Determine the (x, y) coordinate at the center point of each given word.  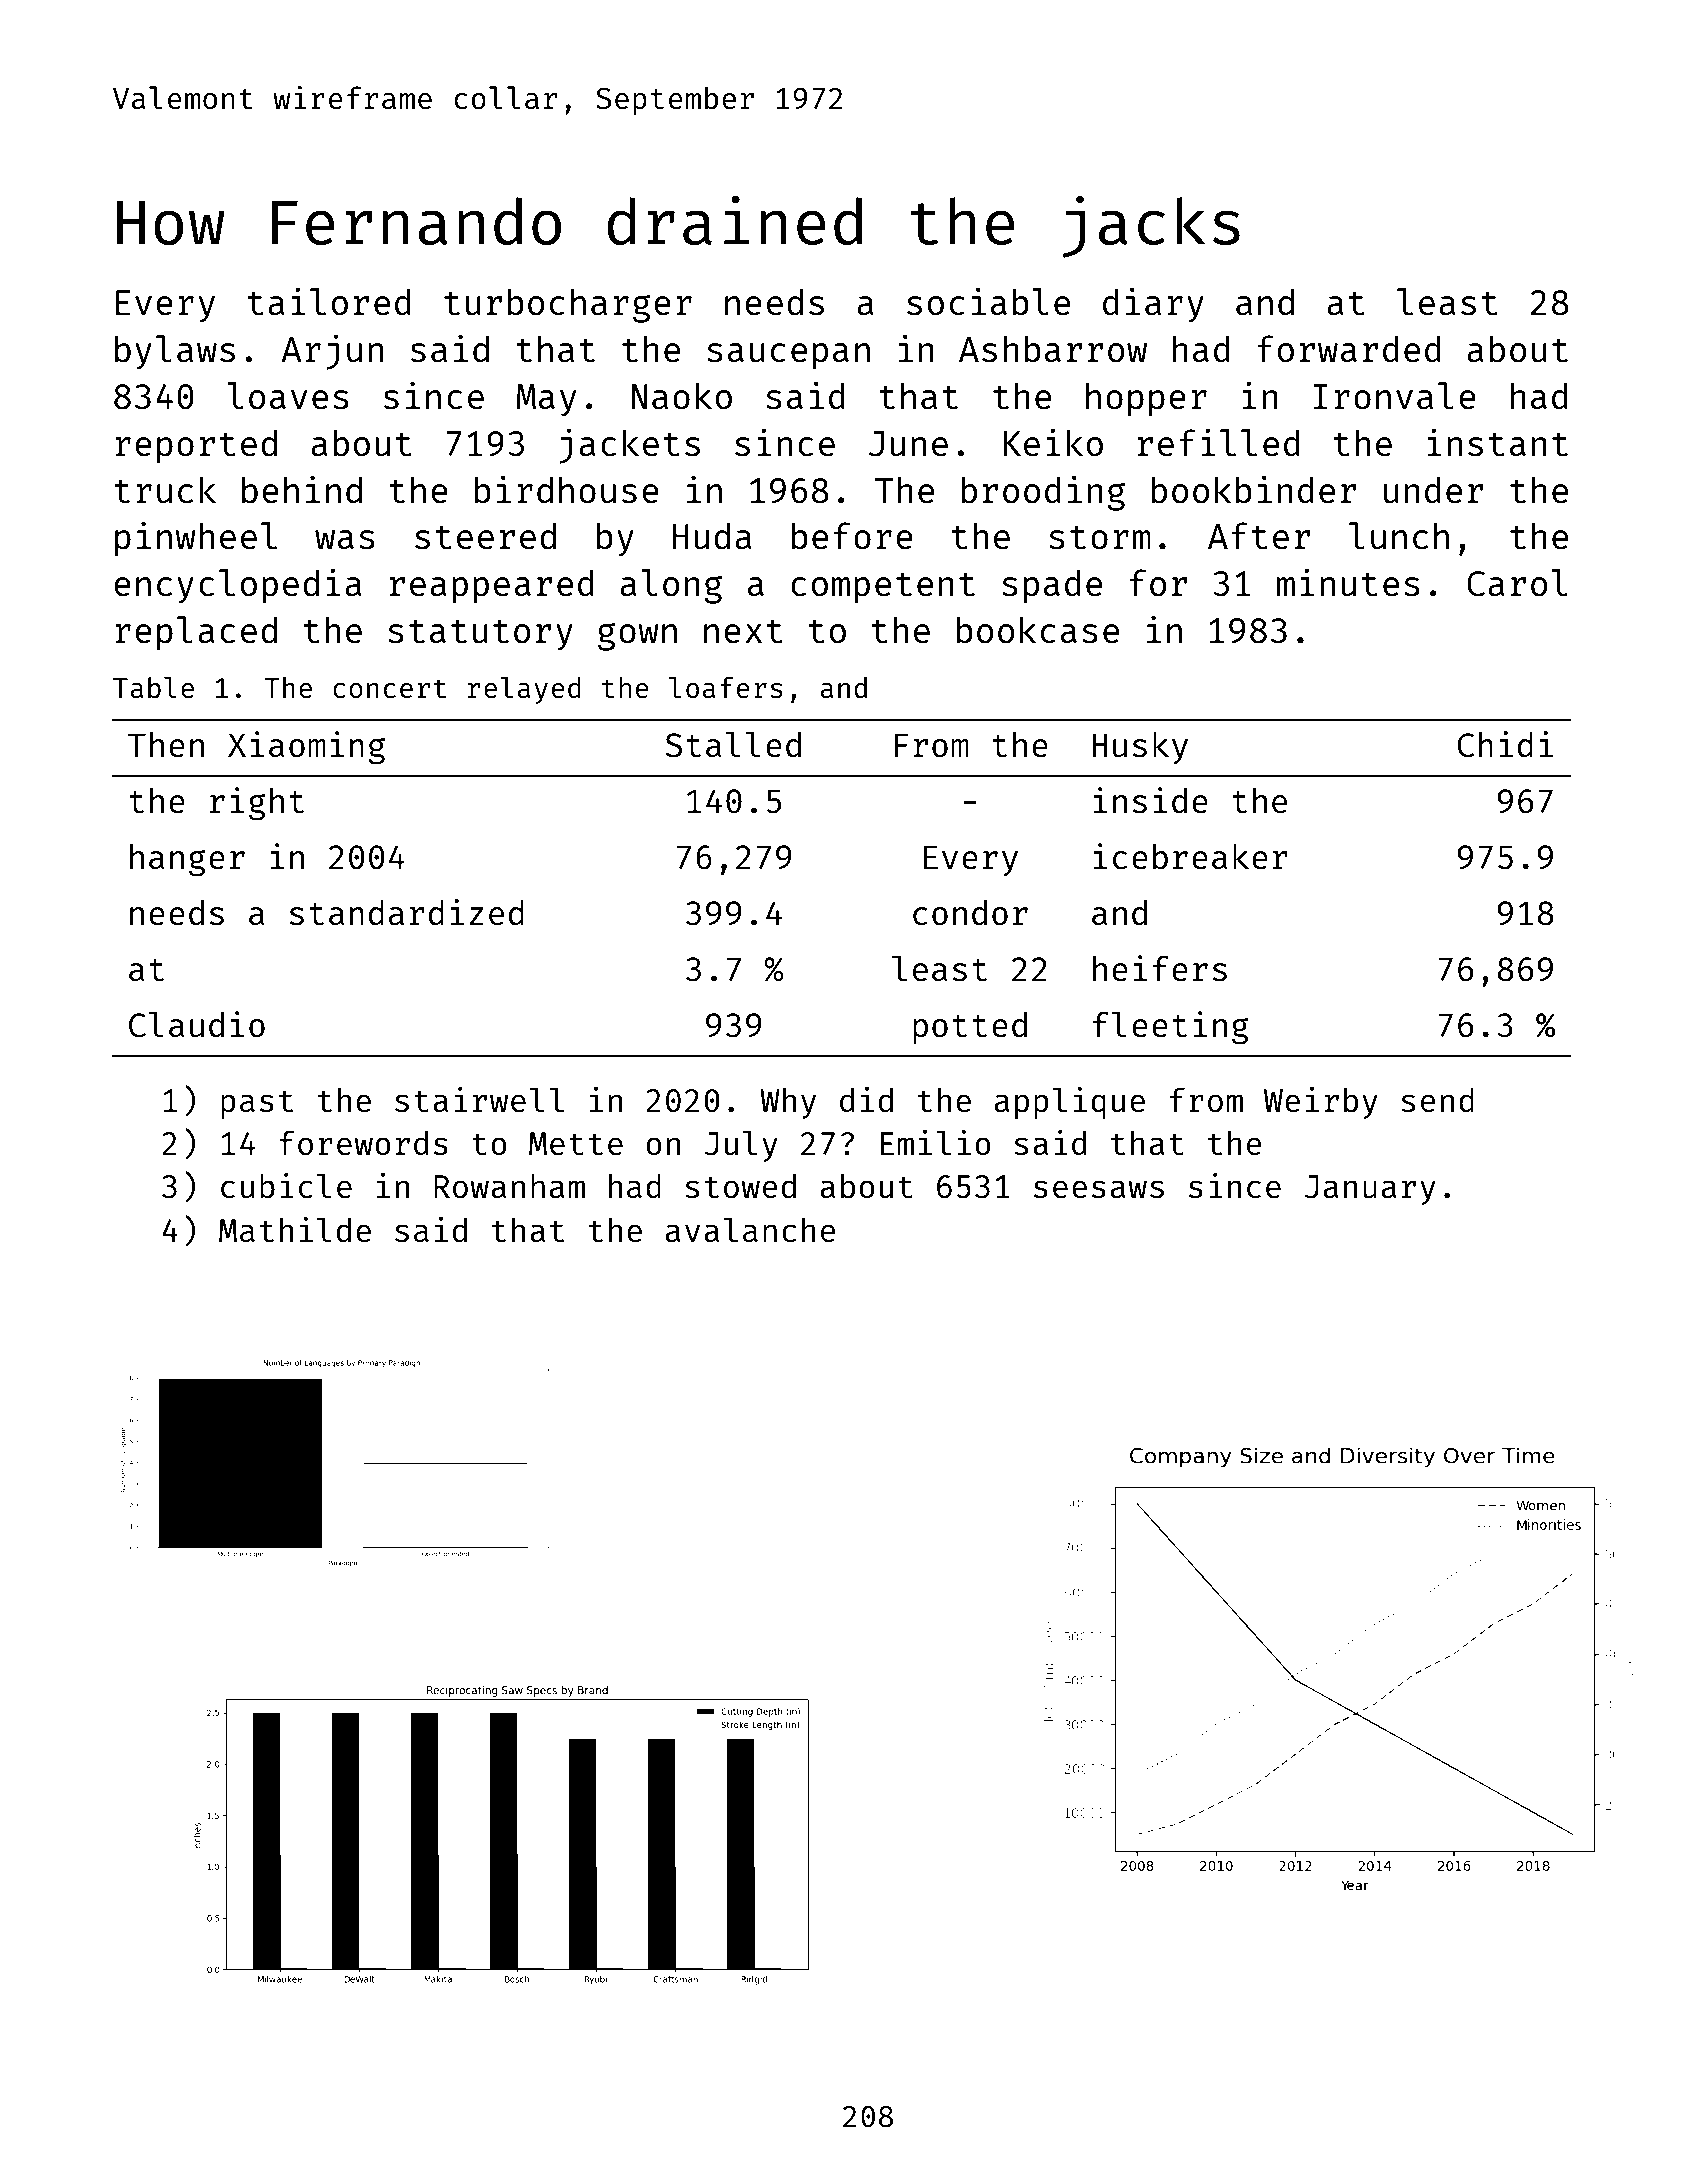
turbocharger (568, 305)
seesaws (1099, 1189)
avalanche (751, 1230)
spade (1052, 586)
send (1437, 1100)
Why (788, 1103)
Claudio (197, 1024)
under (1434, 490)
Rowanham (509, 1186)
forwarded (1349, 349)
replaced (196, 633)
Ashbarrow (1053, 349)
